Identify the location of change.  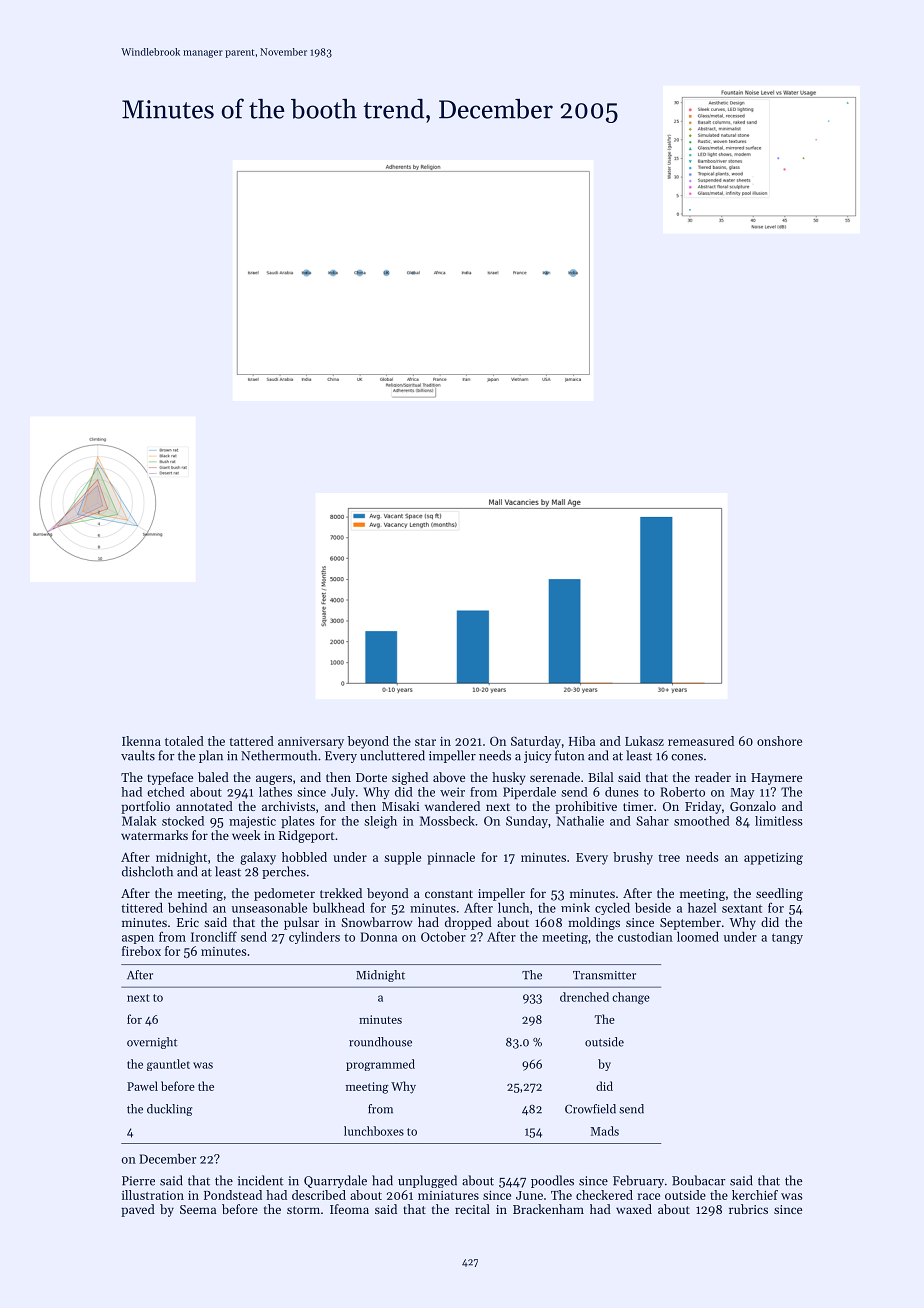
(631, 998).
